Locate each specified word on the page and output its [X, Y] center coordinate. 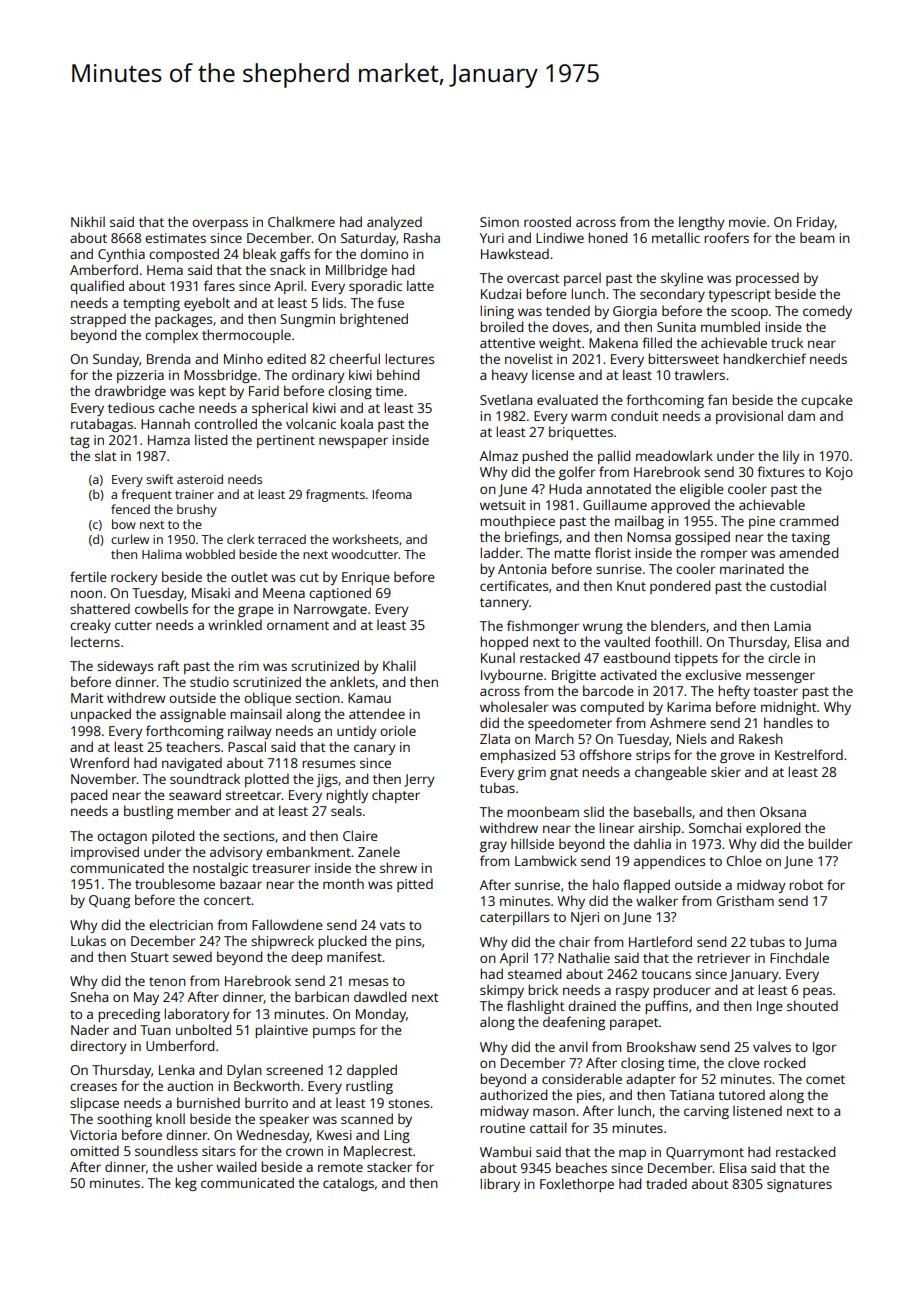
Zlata [495, 738]
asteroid [200, 479]
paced [89, 796]
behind [398, 374]
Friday [816, 223]
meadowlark [674, 455]
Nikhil [88, 221]
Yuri [492, 238]
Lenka [176, 1069]
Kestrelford [809, 754]
